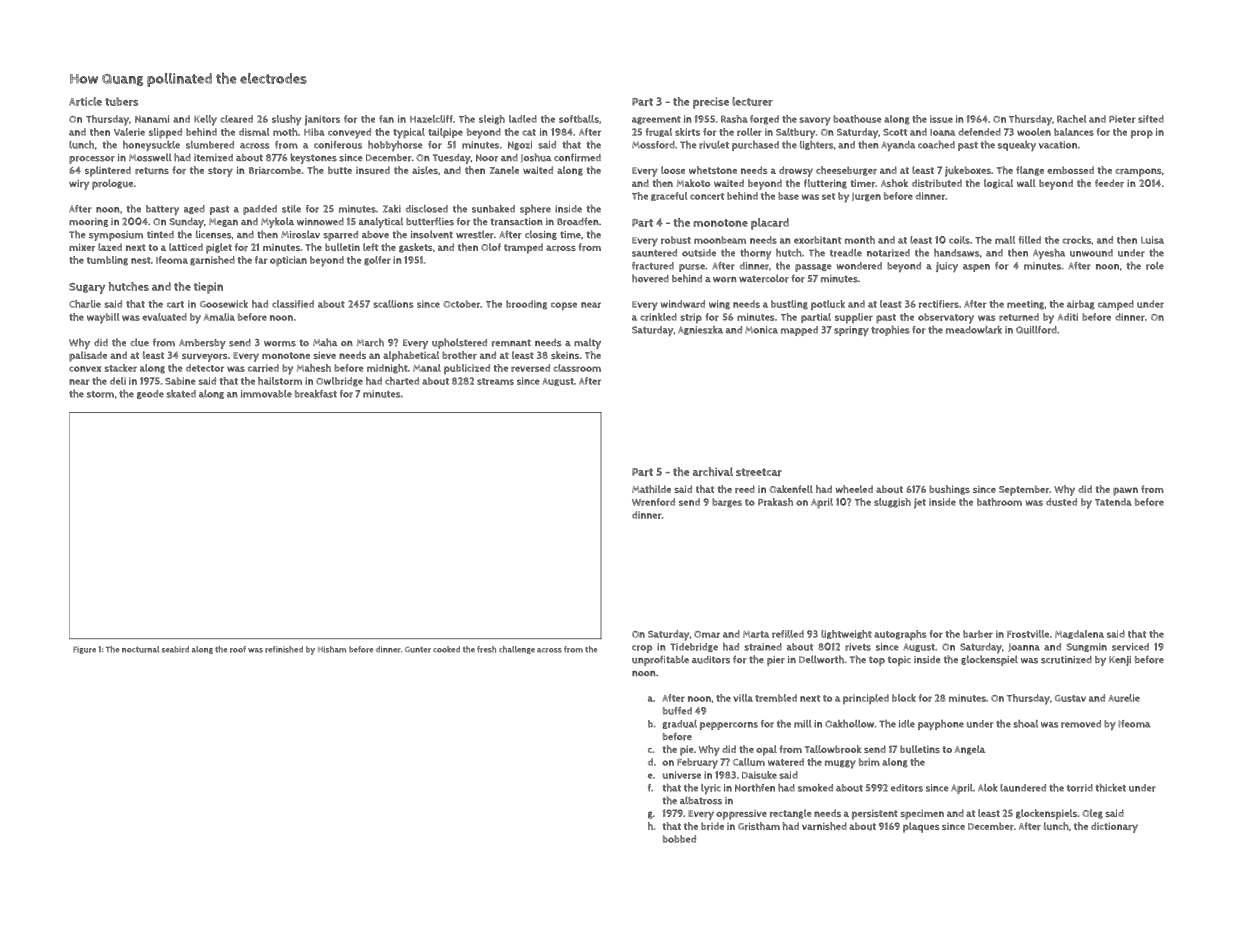 Image resolution: width=1233 pixels, height=952 pixels. Describe the element at coordinates (577, 158) in the screenshot. I see `confirmed` at that location.
